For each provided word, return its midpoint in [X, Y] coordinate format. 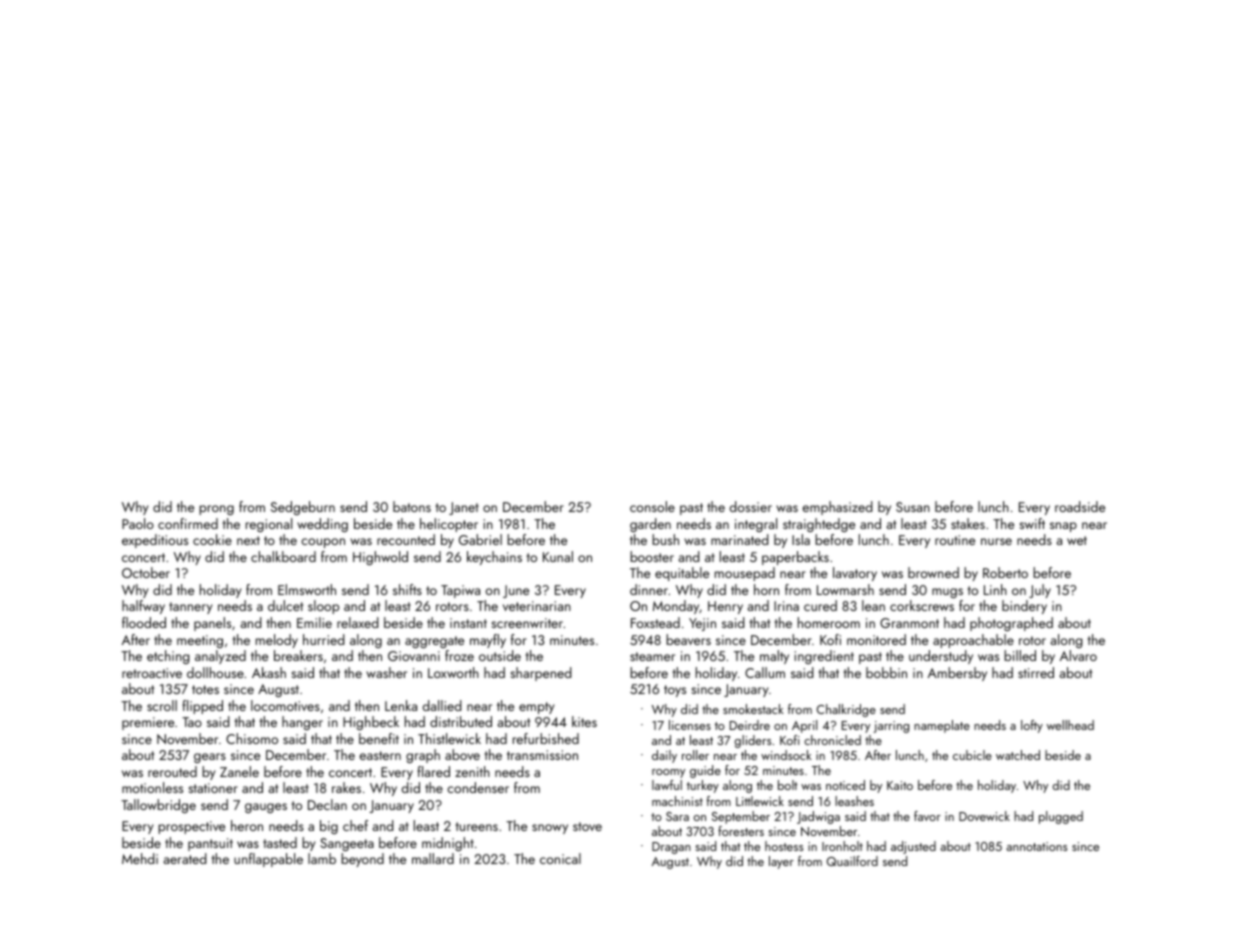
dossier [751, 506]
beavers [688, 639]
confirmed [188, 523]
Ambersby [957, 674]
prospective [191, 827]
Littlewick [760, 801]
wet [1077, 540]
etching [168, 657]
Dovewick [984, 816]
